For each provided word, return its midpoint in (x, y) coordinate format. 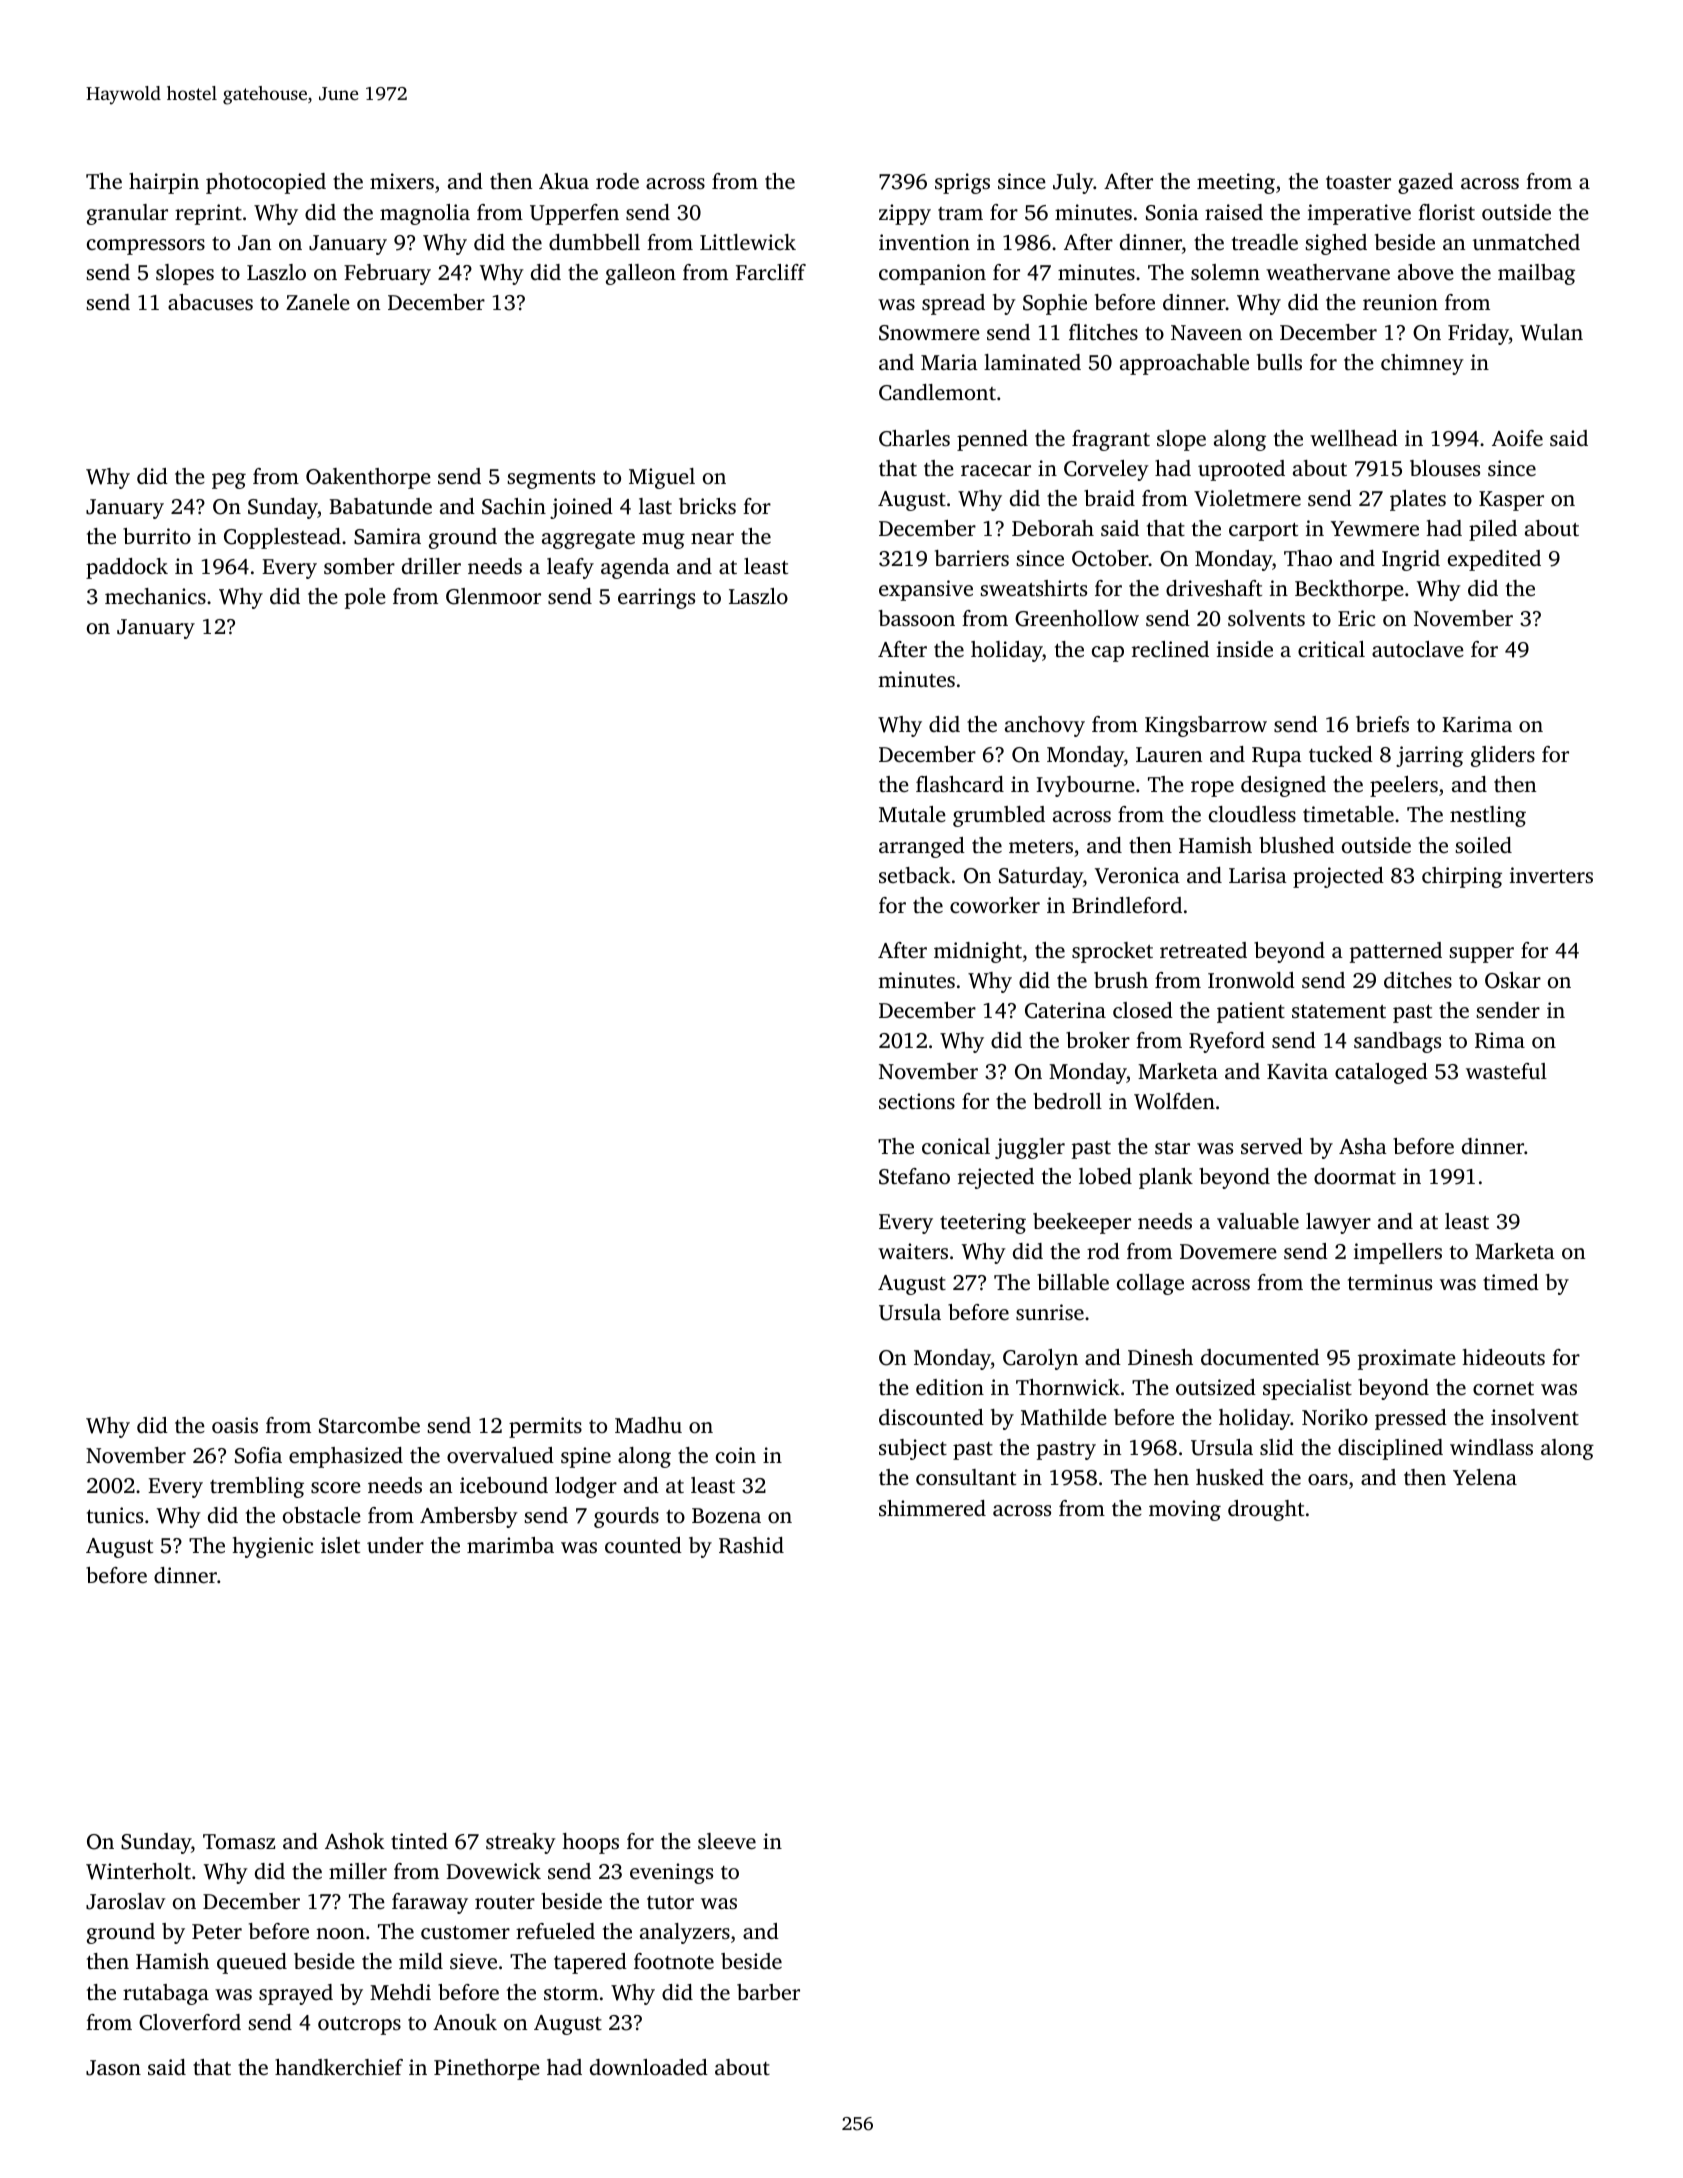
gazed (1425, 183)
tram (960, 213)
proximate (1407, 1359)
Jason (113, 2068)
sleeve (727, 1841)
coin (736, 1455)
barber (768, 1992)
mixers (402, 181)
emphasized (346, 1457)
